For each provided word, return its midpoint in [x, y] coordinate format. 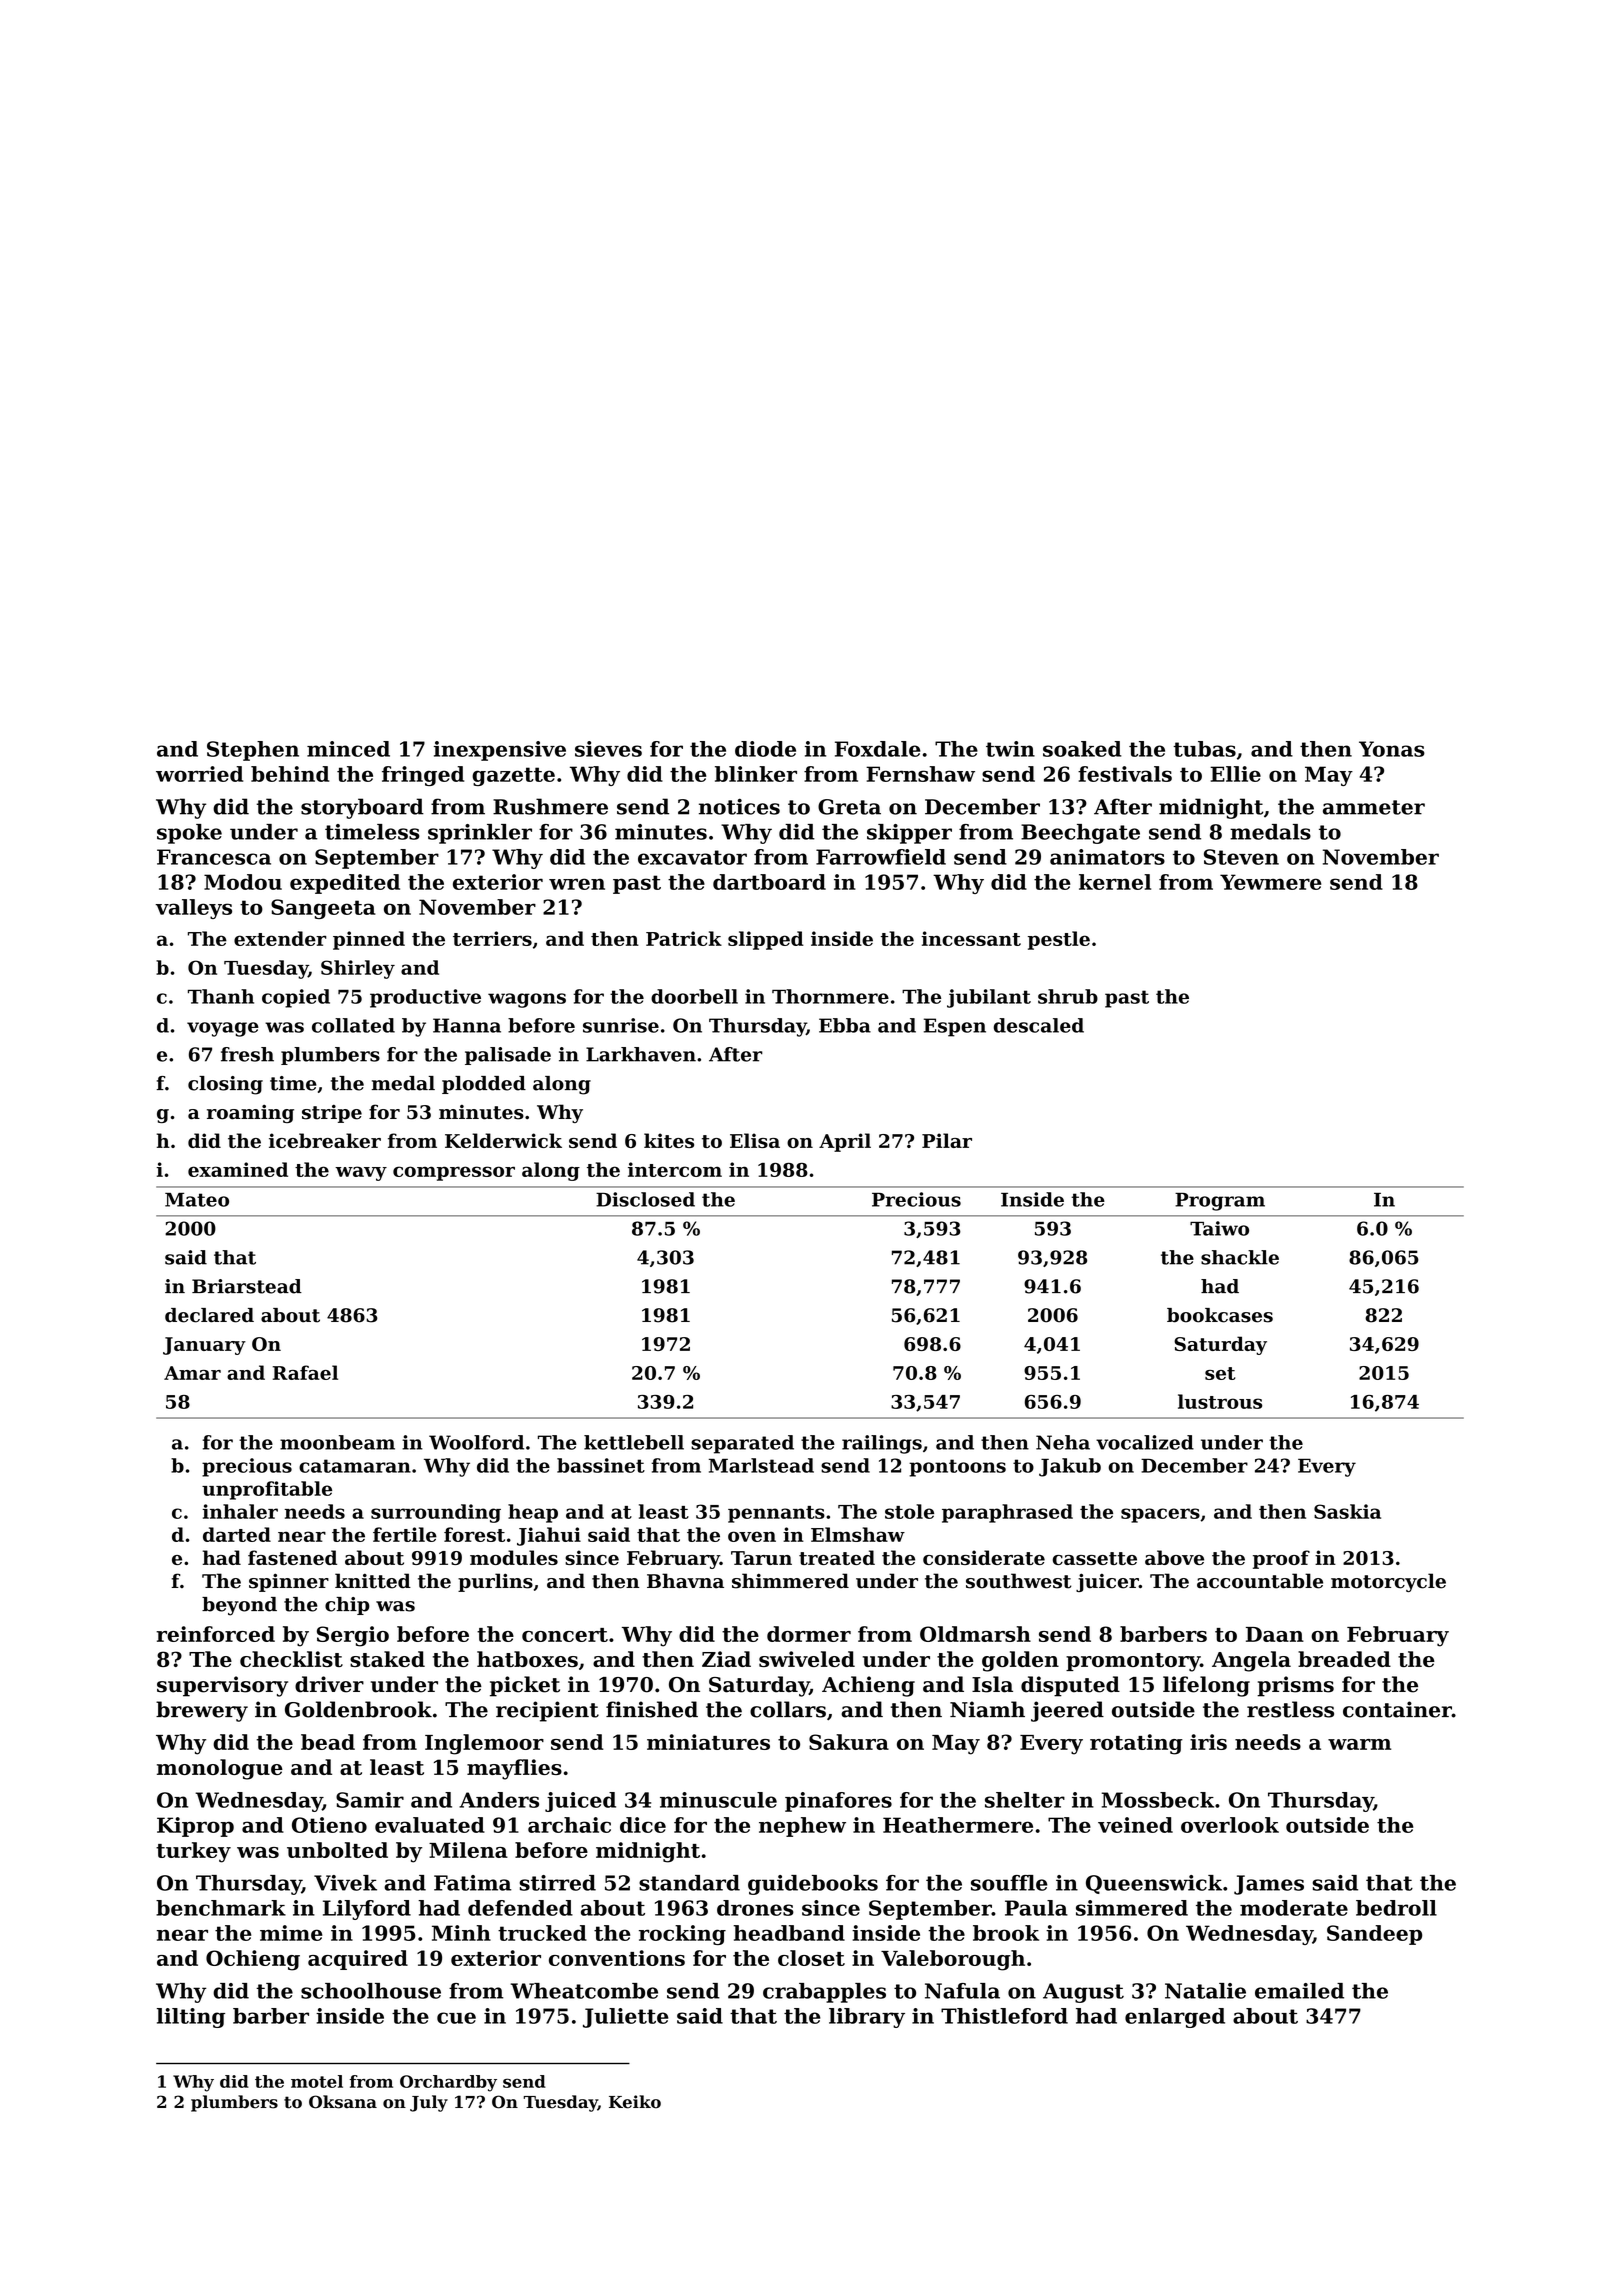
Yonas [1392, 749]
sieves [608, 749]
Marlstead [761, 1465]
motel [317, 2081]
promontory [1133, 1662]
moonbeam [337, 1442]
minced [348, 749]
